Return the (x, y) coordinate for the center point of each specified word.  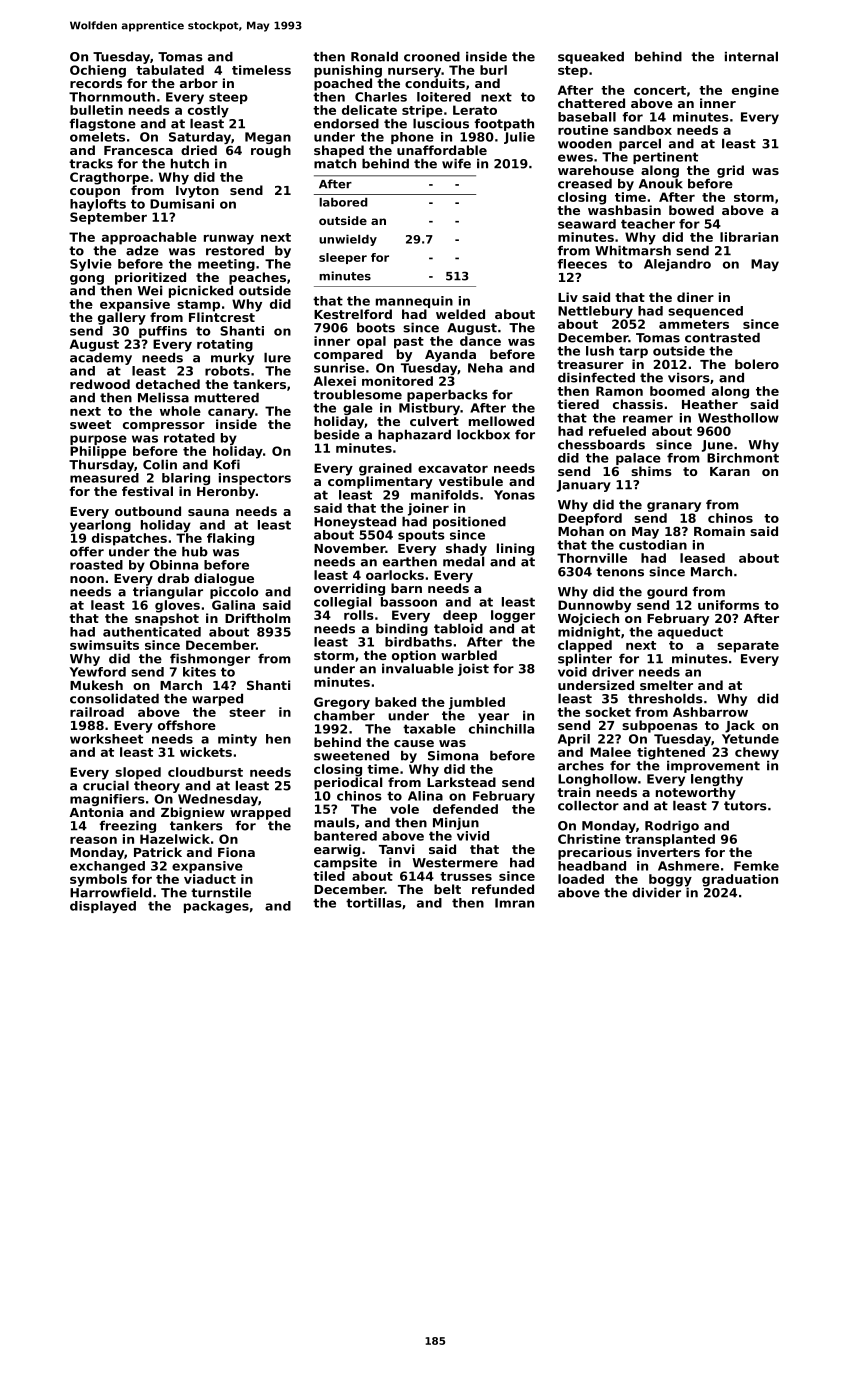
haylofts (98, 205)
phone (412, 138)
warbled (469, 655)
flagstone (102, 125)
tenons (620, 572)
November (350, 548)
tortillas (374, 903)
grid (730, 171)
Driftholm (258, 618)
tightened (671, 753)
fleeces (582, 264)
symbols (98, 880)
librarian (749, 237)
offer (87, 552)
